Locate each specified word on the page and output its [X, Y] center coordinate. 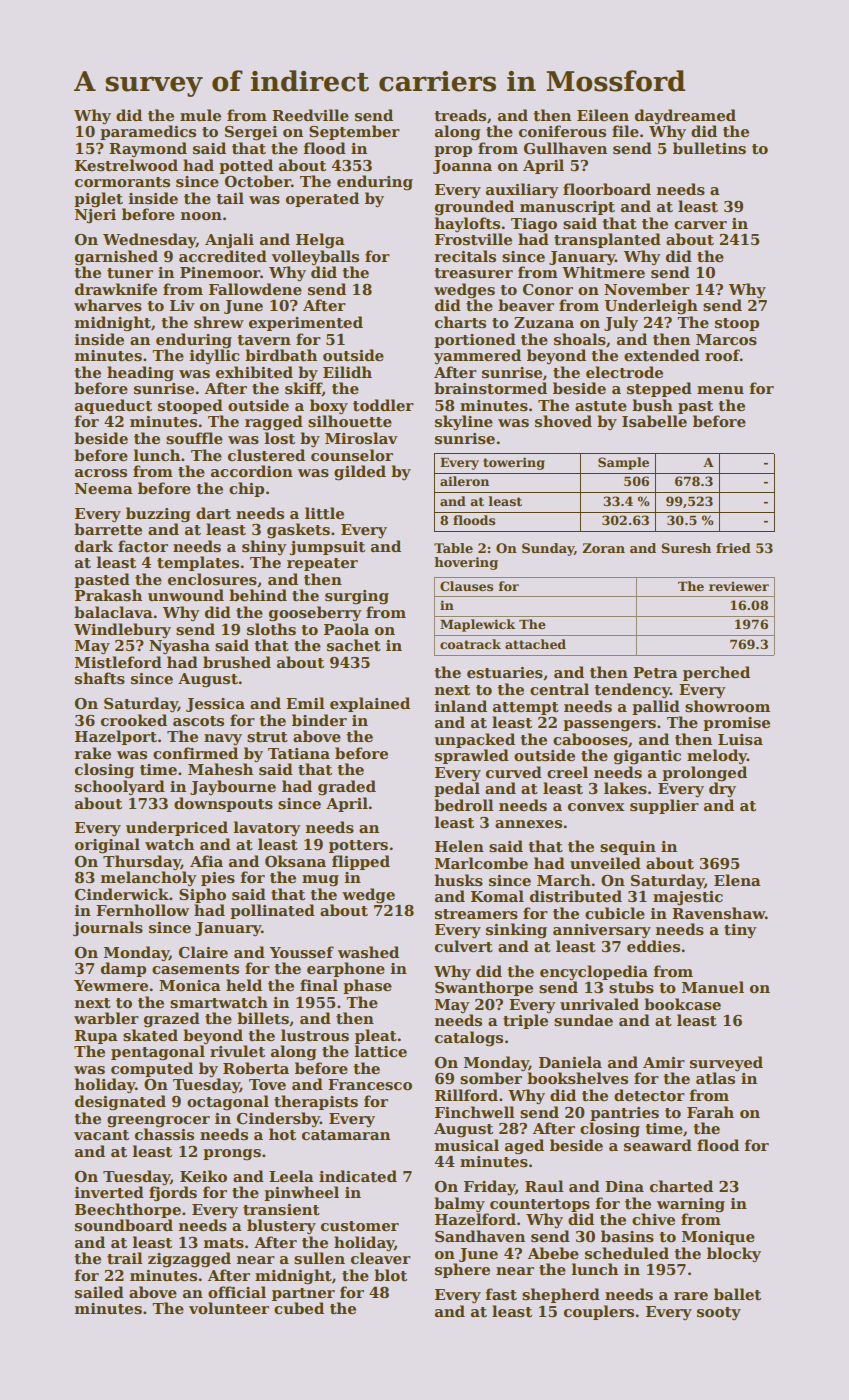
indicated [358, 1176]
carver [700, 225]
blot [390, 1275]
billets [263, 1018]
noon [201, 216]
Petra [655, 673]
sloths [271, 629]
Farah [710, 1112]
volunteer [229, 1308]
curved [514, 772]
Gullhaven [565, 148]
